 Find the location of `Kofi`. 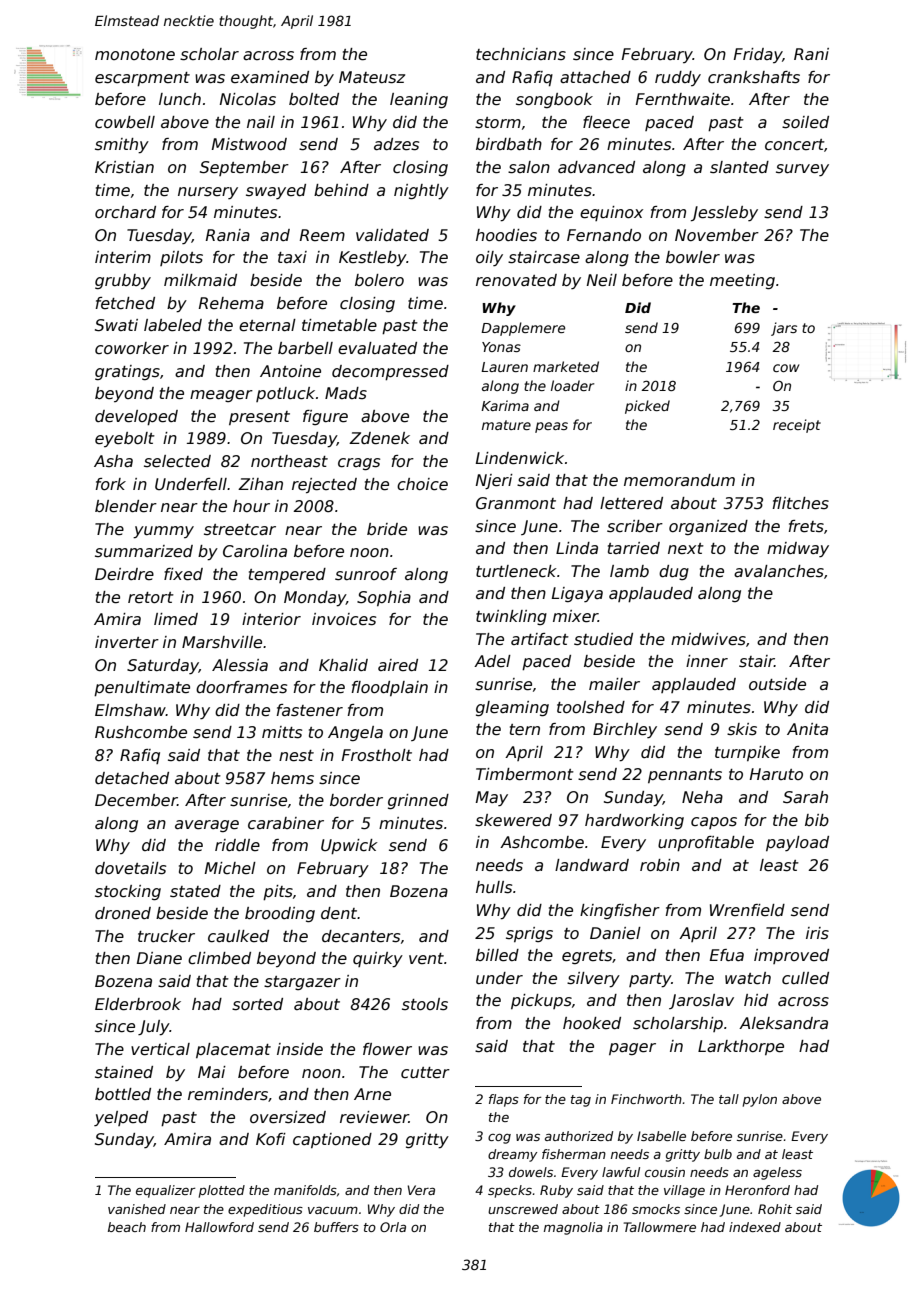

Kofi is located at coordinates (271, 1139).
